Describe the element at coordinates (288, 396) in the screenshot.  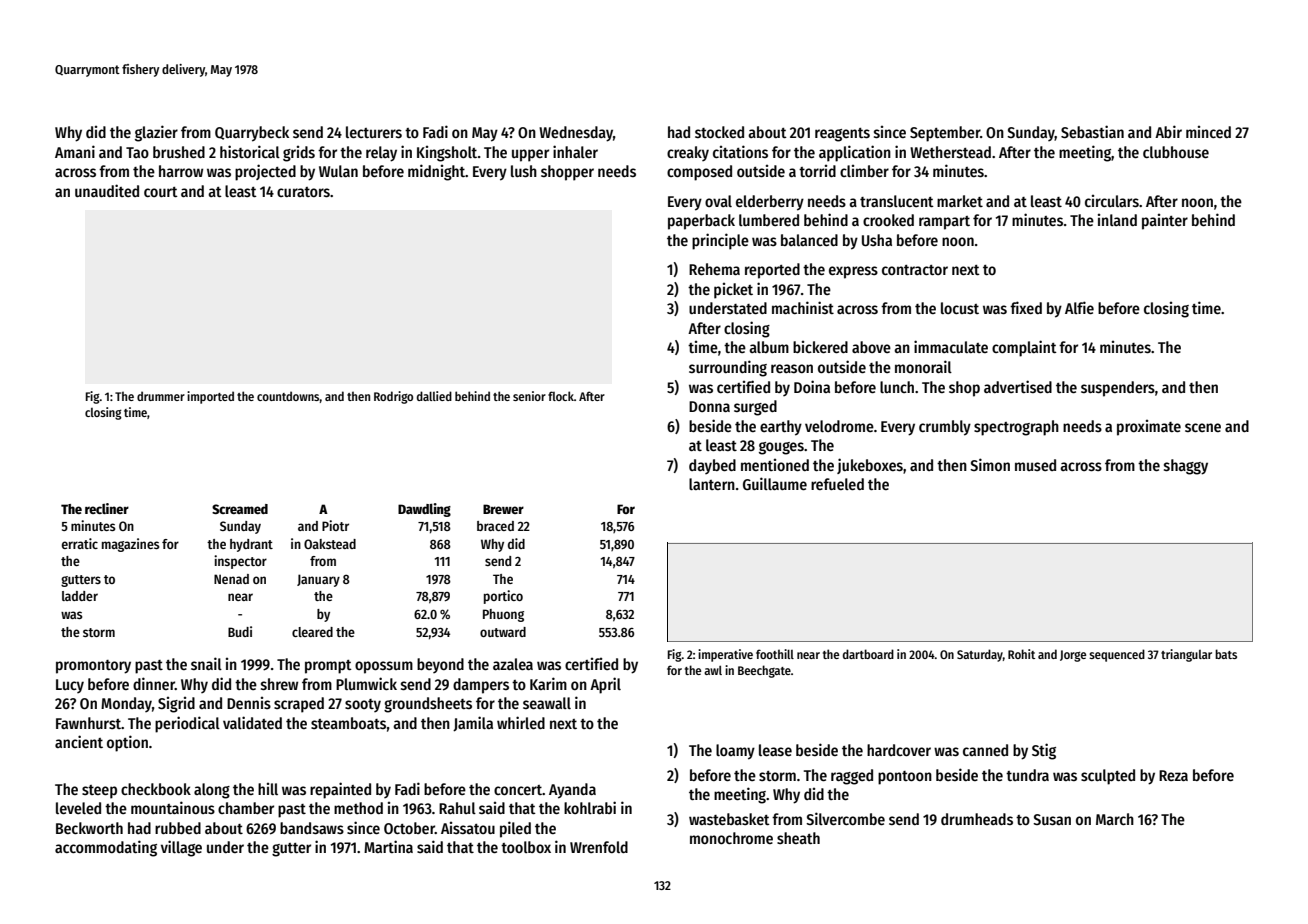
I see `countdowns` at that location.
